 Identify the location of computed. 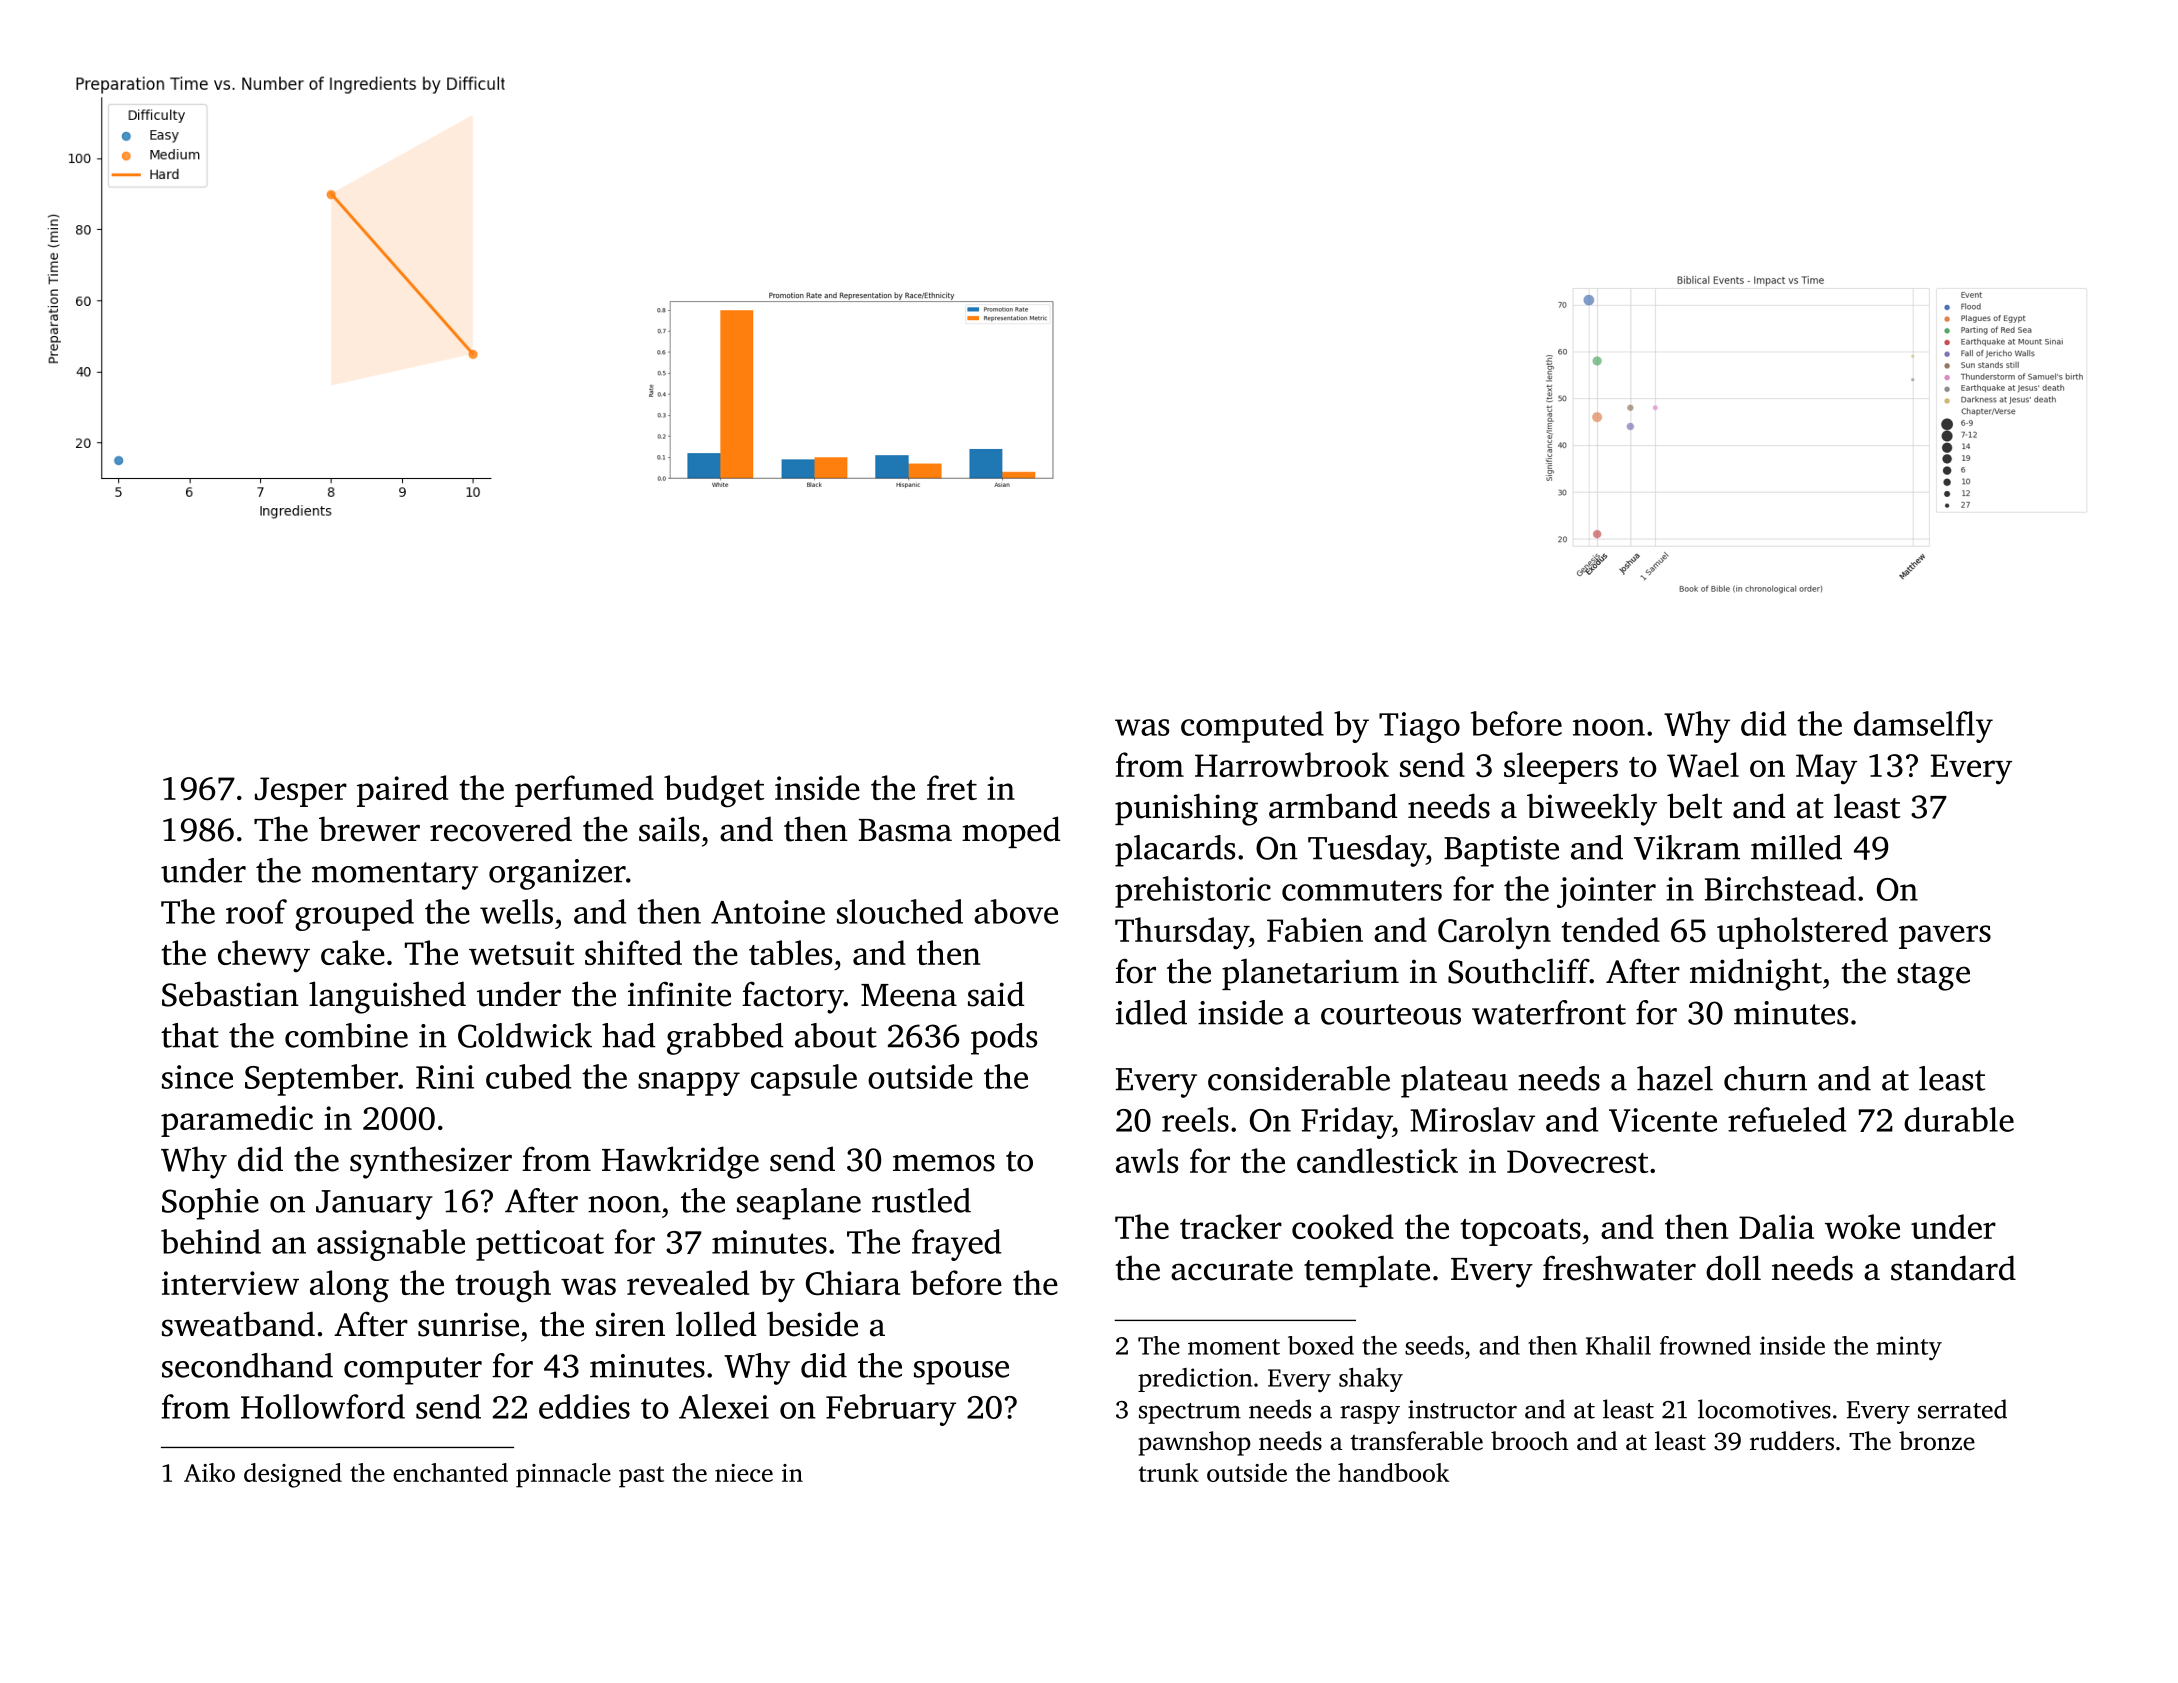
(1252, 727).
